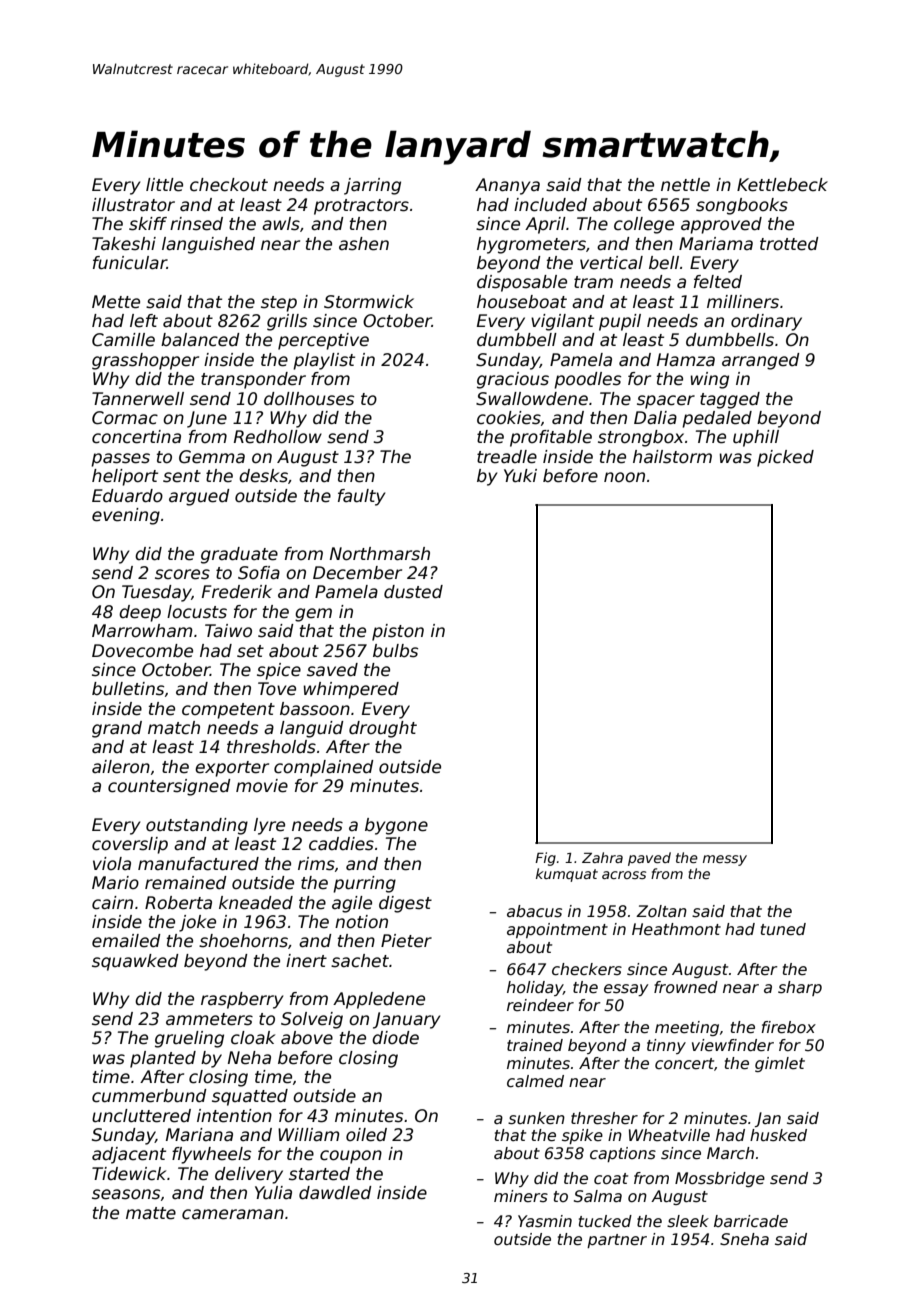  What do you see at coordinates (142, 631) in the screenshot?
I see `Marrowham` at bounding box center [142, 631].
